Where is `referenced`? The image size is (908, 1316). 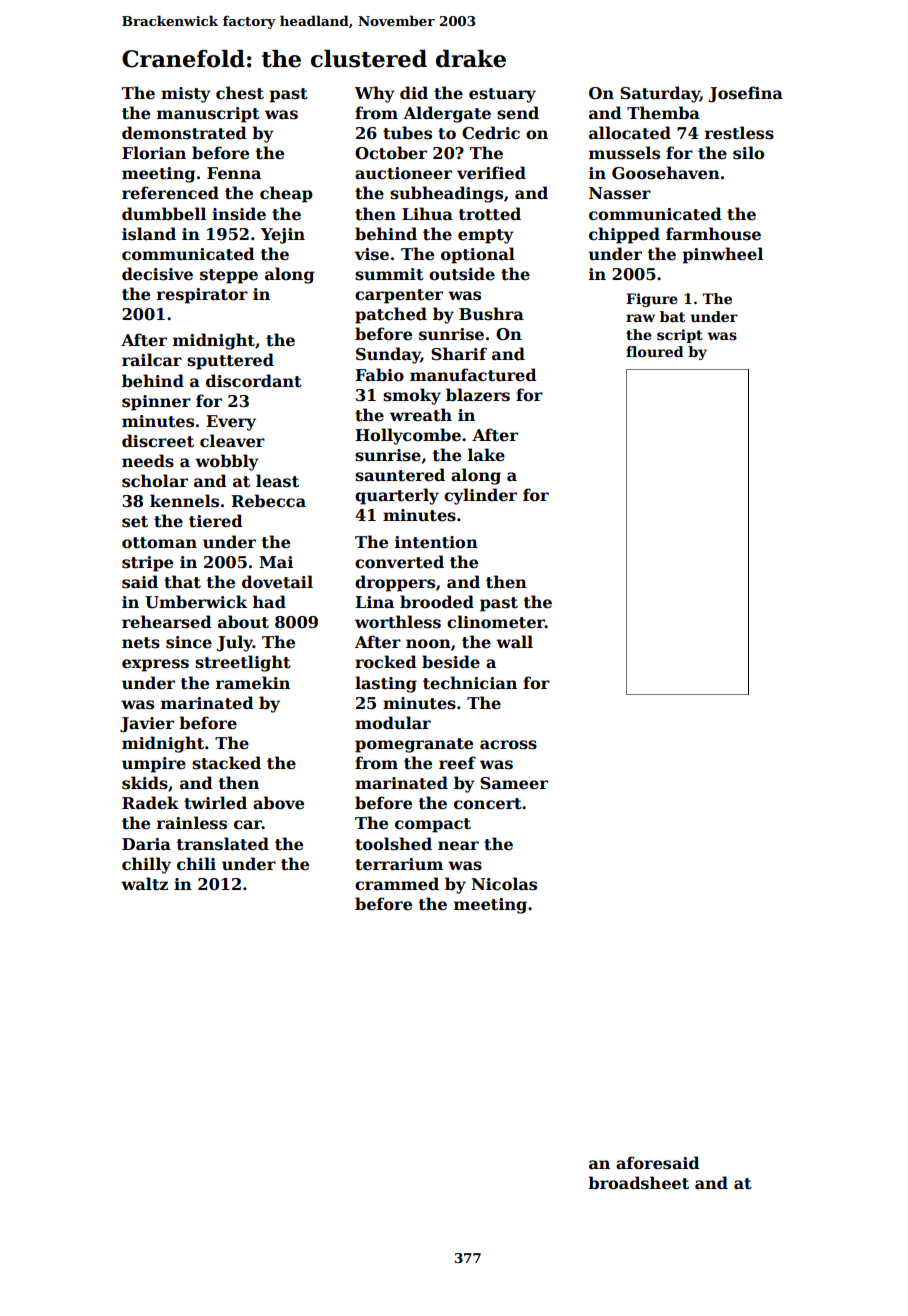
referenced is located at coordinates (170, 193).
